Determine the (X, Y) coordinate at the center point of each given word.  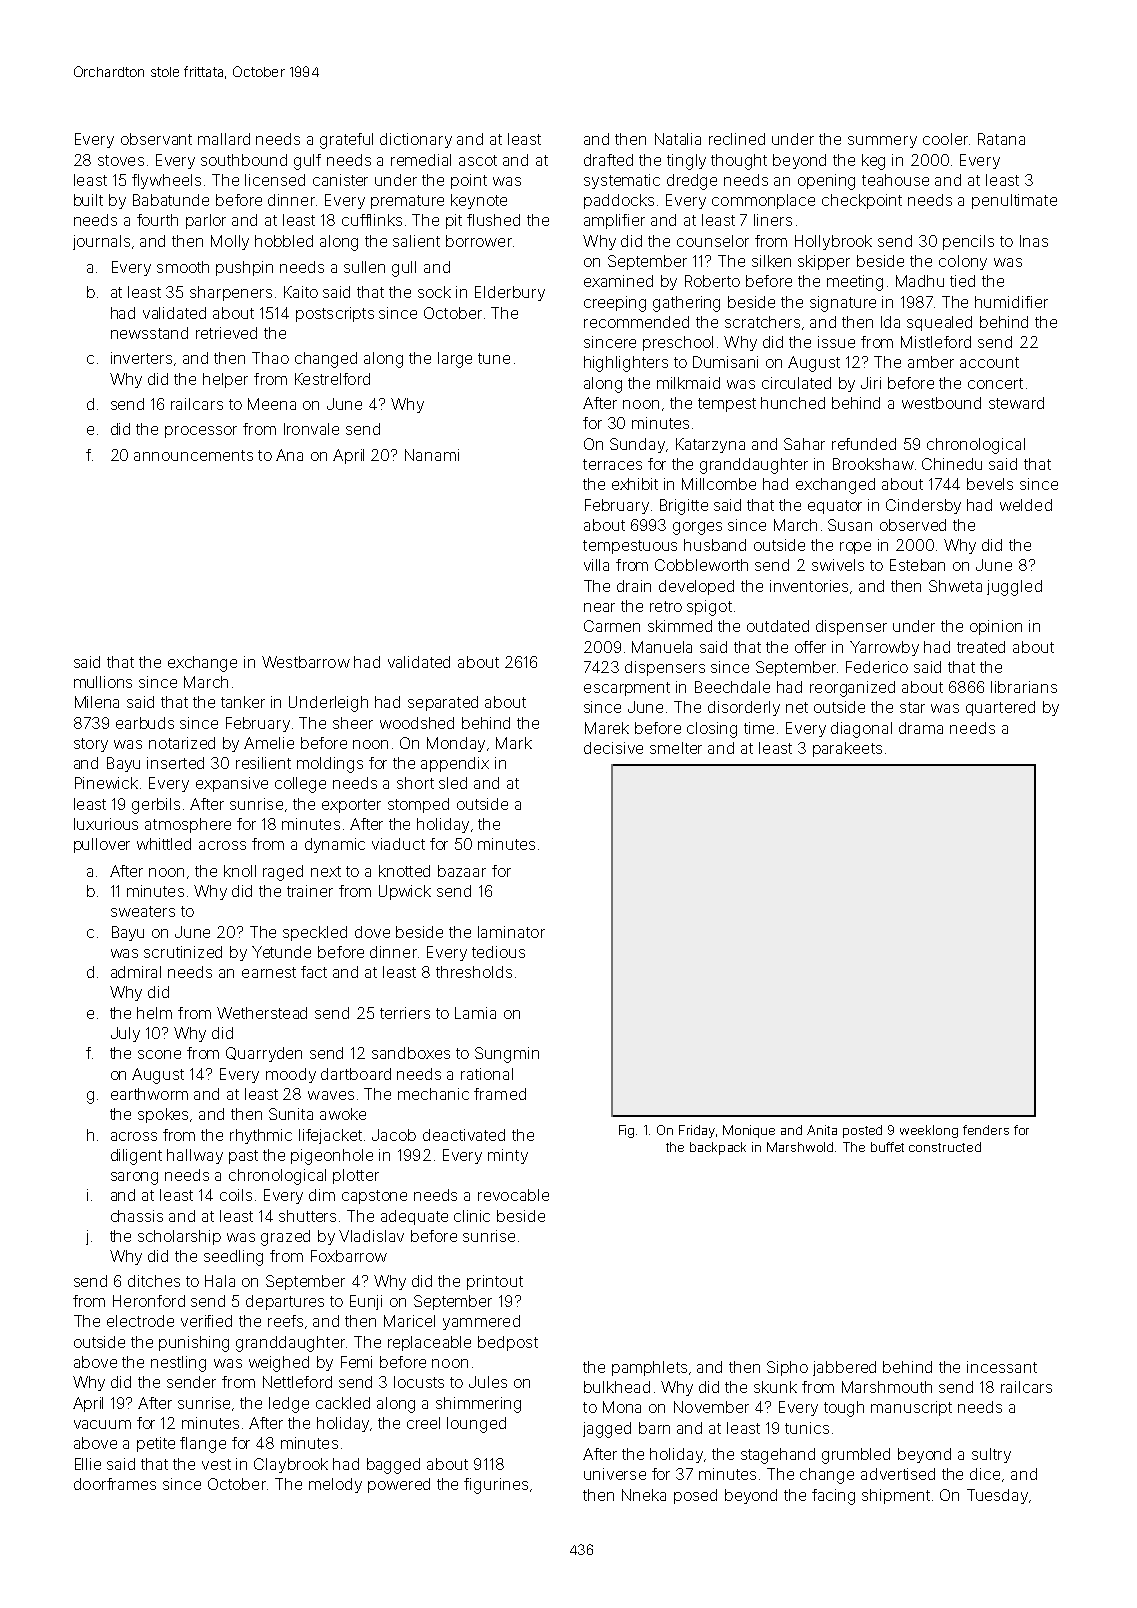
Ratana (1001, 139)
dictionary (416, 140)
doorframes (115, 1484)
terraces (612, 464)
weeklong (929, 1131)
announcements (193, 455)
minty (508, 1156)
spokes (163, 1115)
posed (695, 1496)
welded (1026, 505)
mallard (224, 139)
